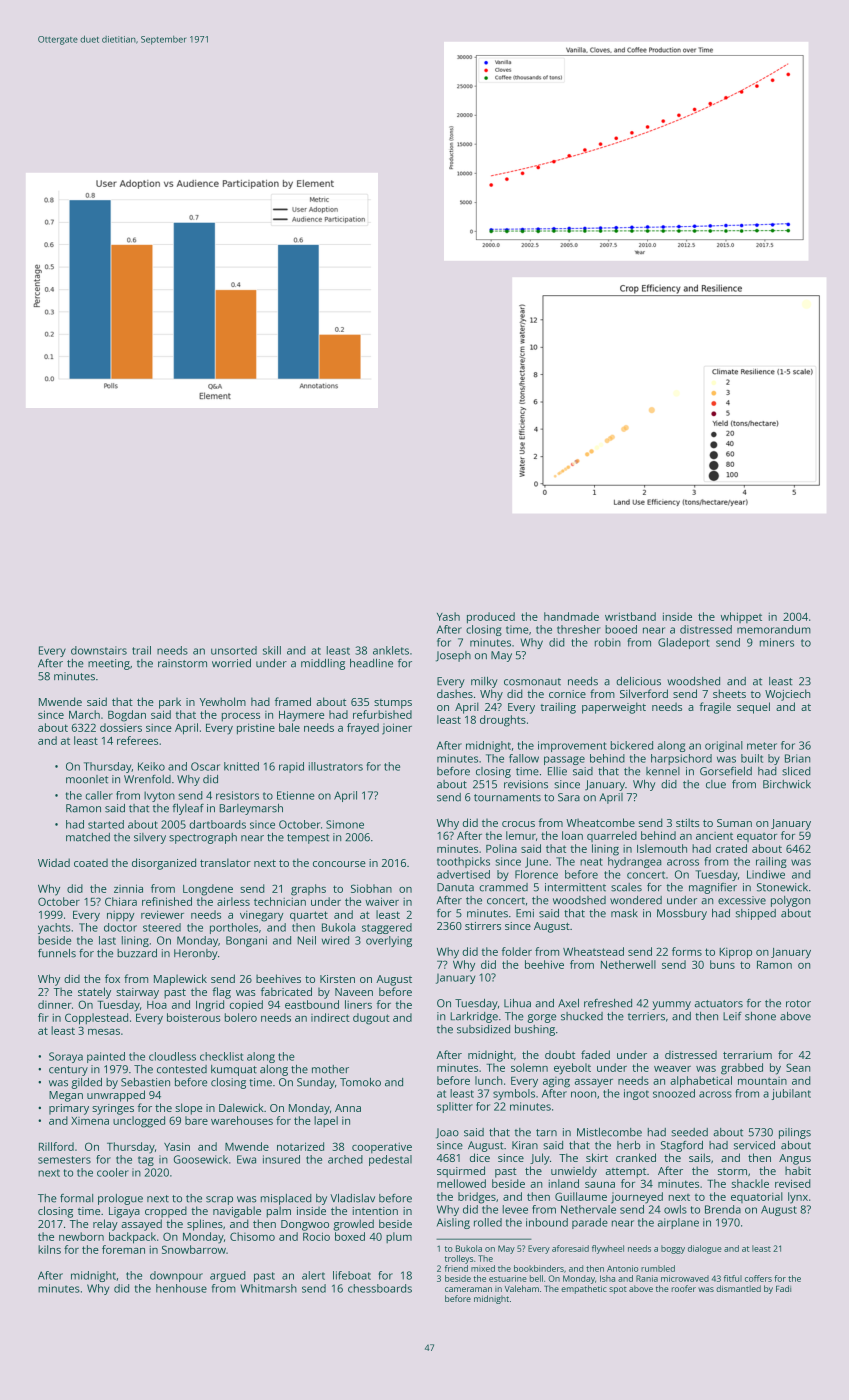  What do you see at coordinates (330, 1069) in the screenshot?
I see `mother` at bounding box center [330, 1069].
